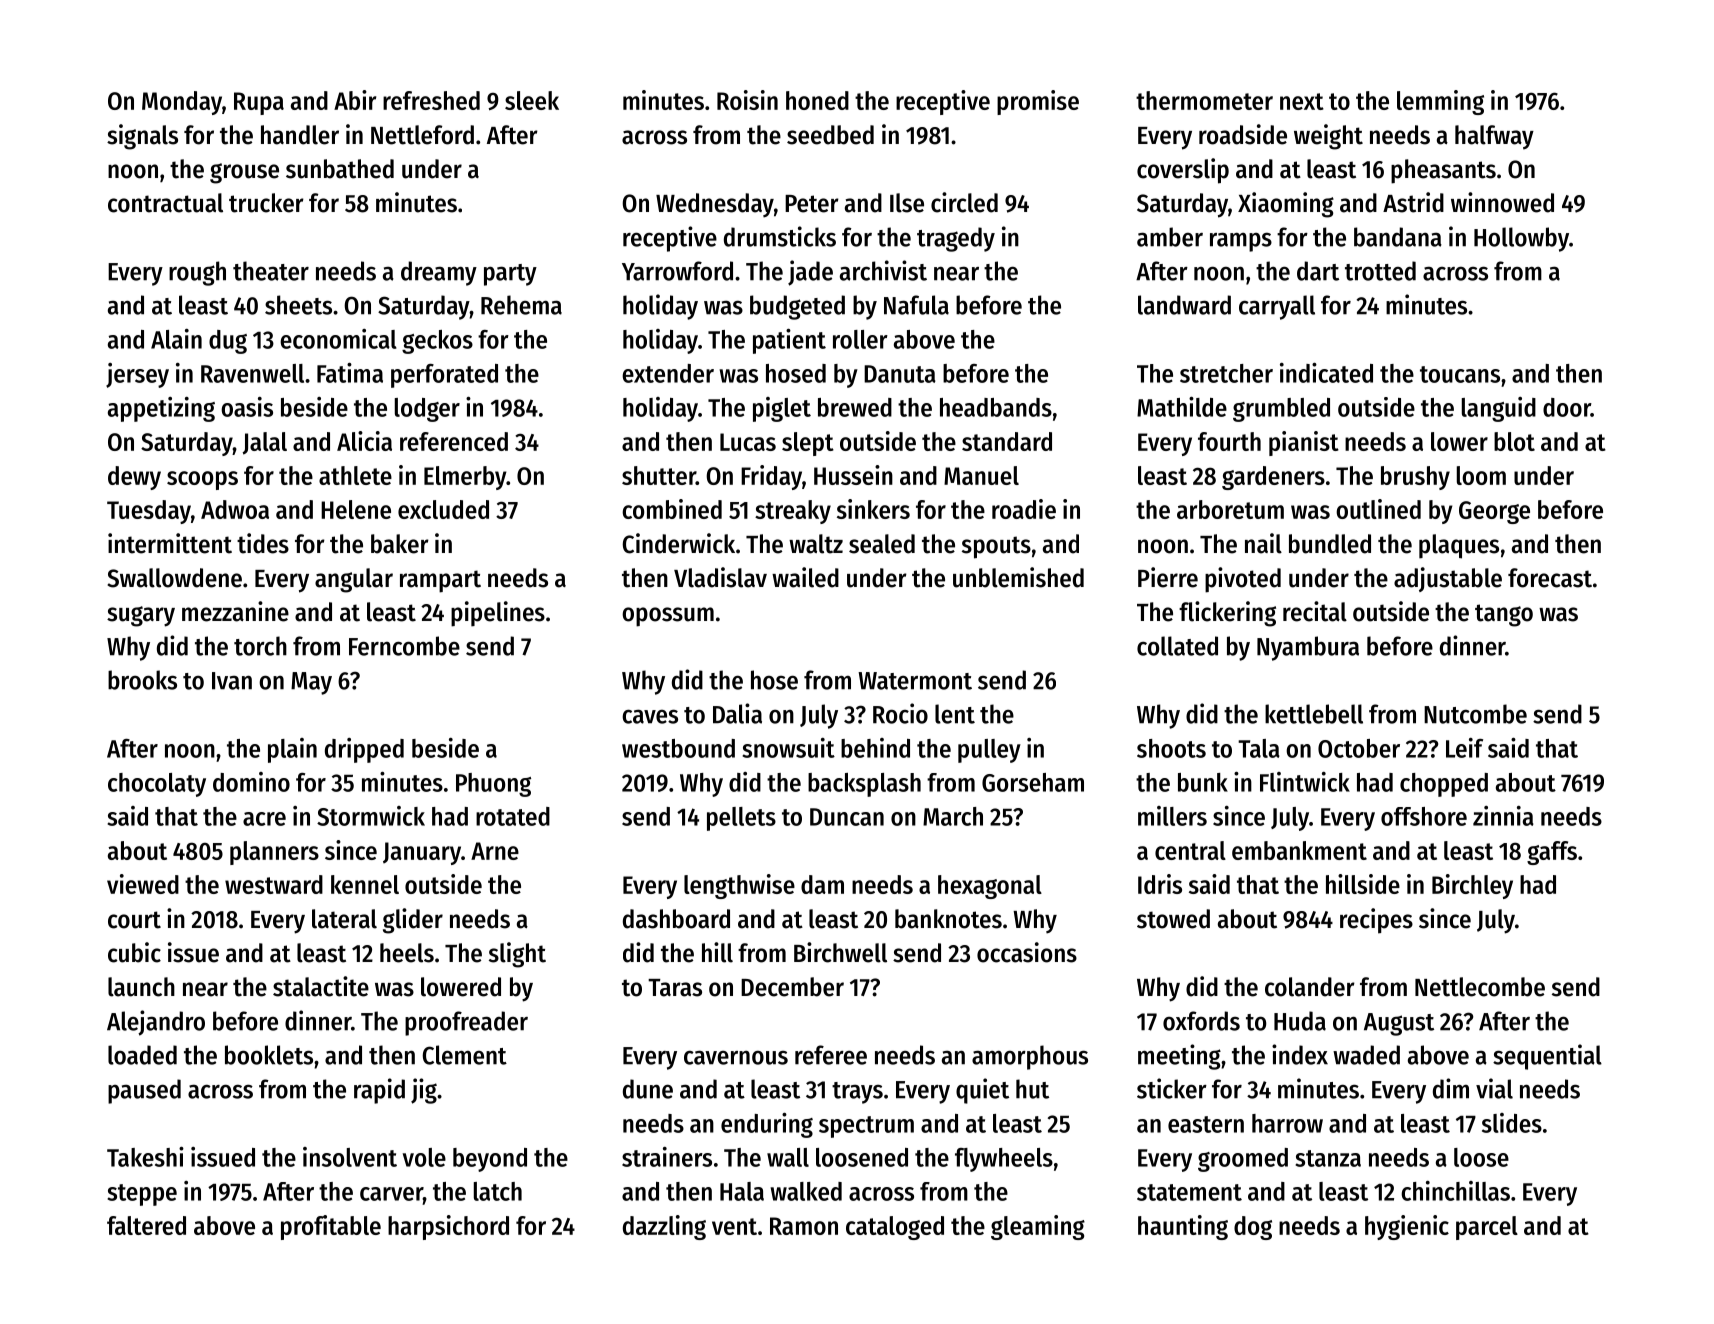 The height and width of the screenshot is (1324, 1714). Describe the element at coordinates (1204, 100) in the screenshot. I see `thermometer` at that location.
